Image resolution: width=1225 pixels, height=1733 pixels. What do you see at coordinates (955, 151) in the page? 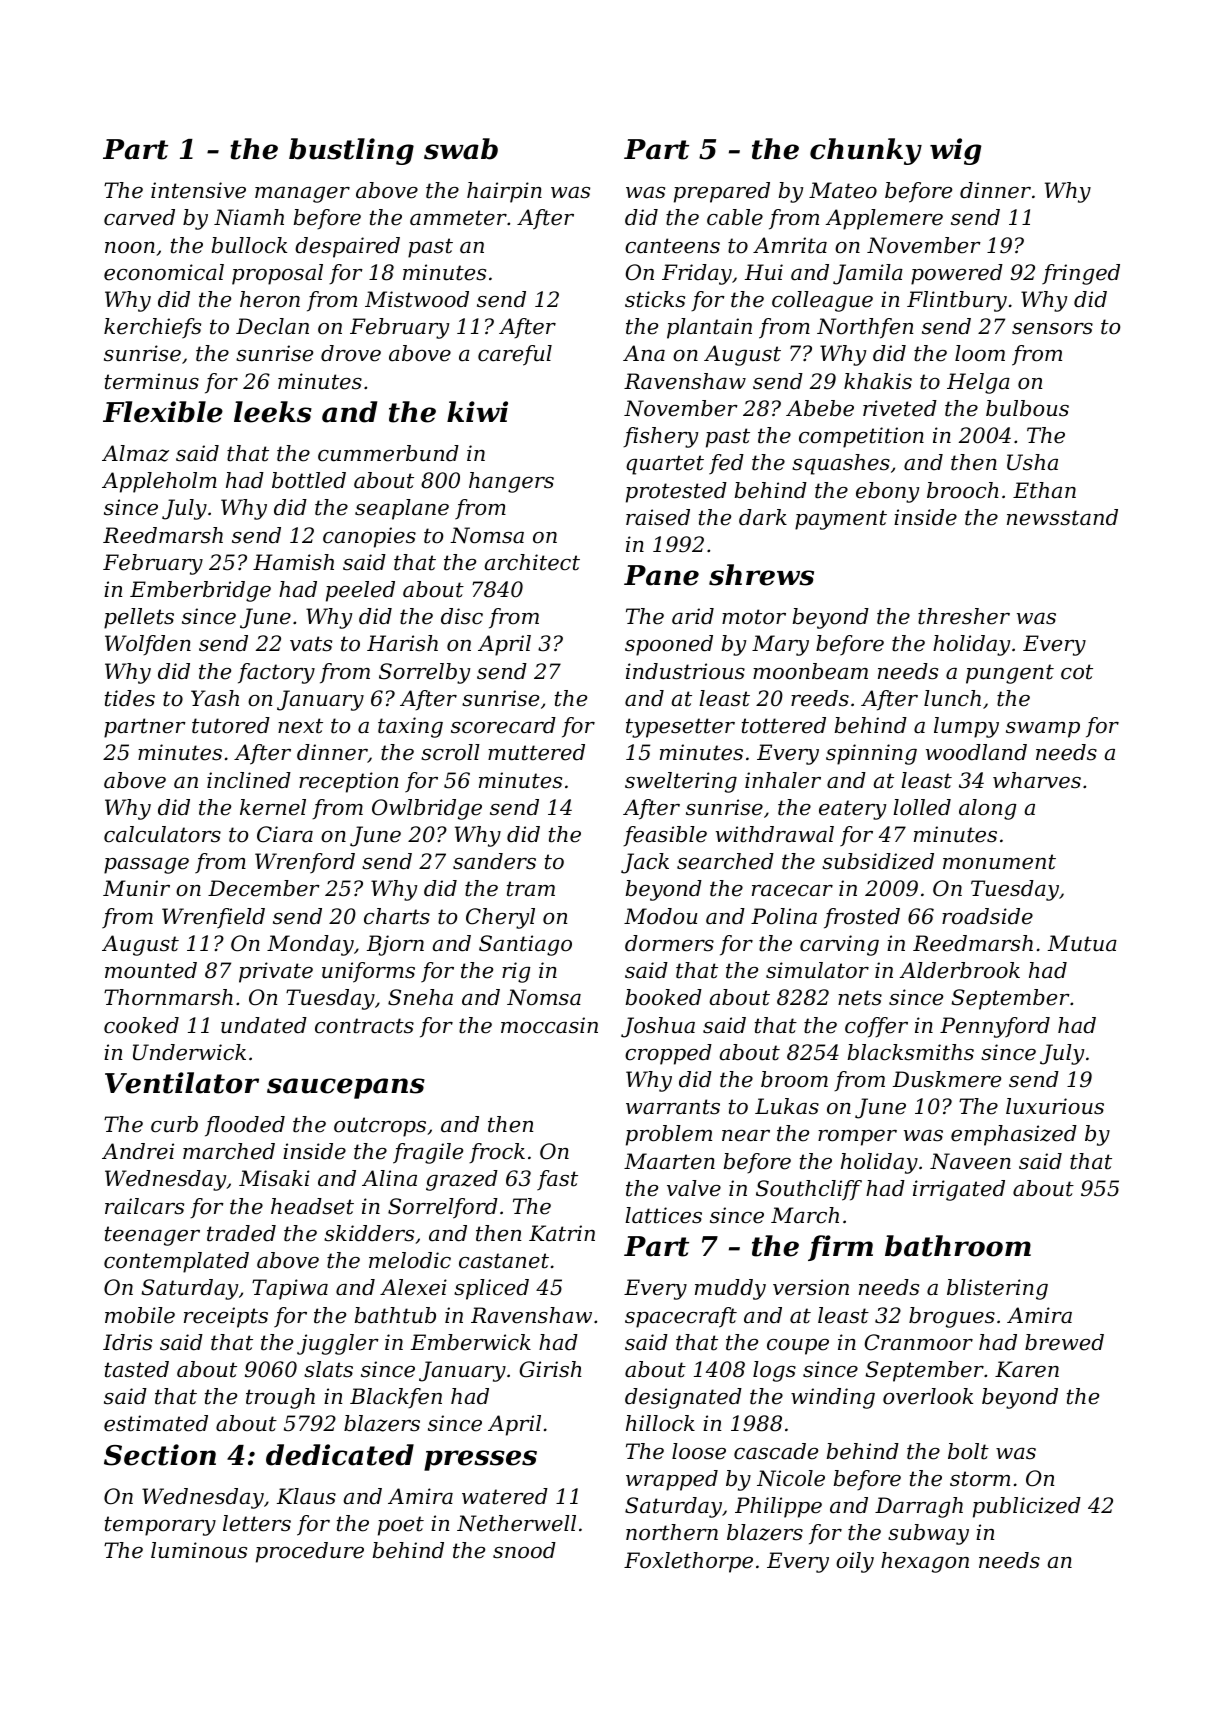
I see `wig` at bounding box center [955, 151].
